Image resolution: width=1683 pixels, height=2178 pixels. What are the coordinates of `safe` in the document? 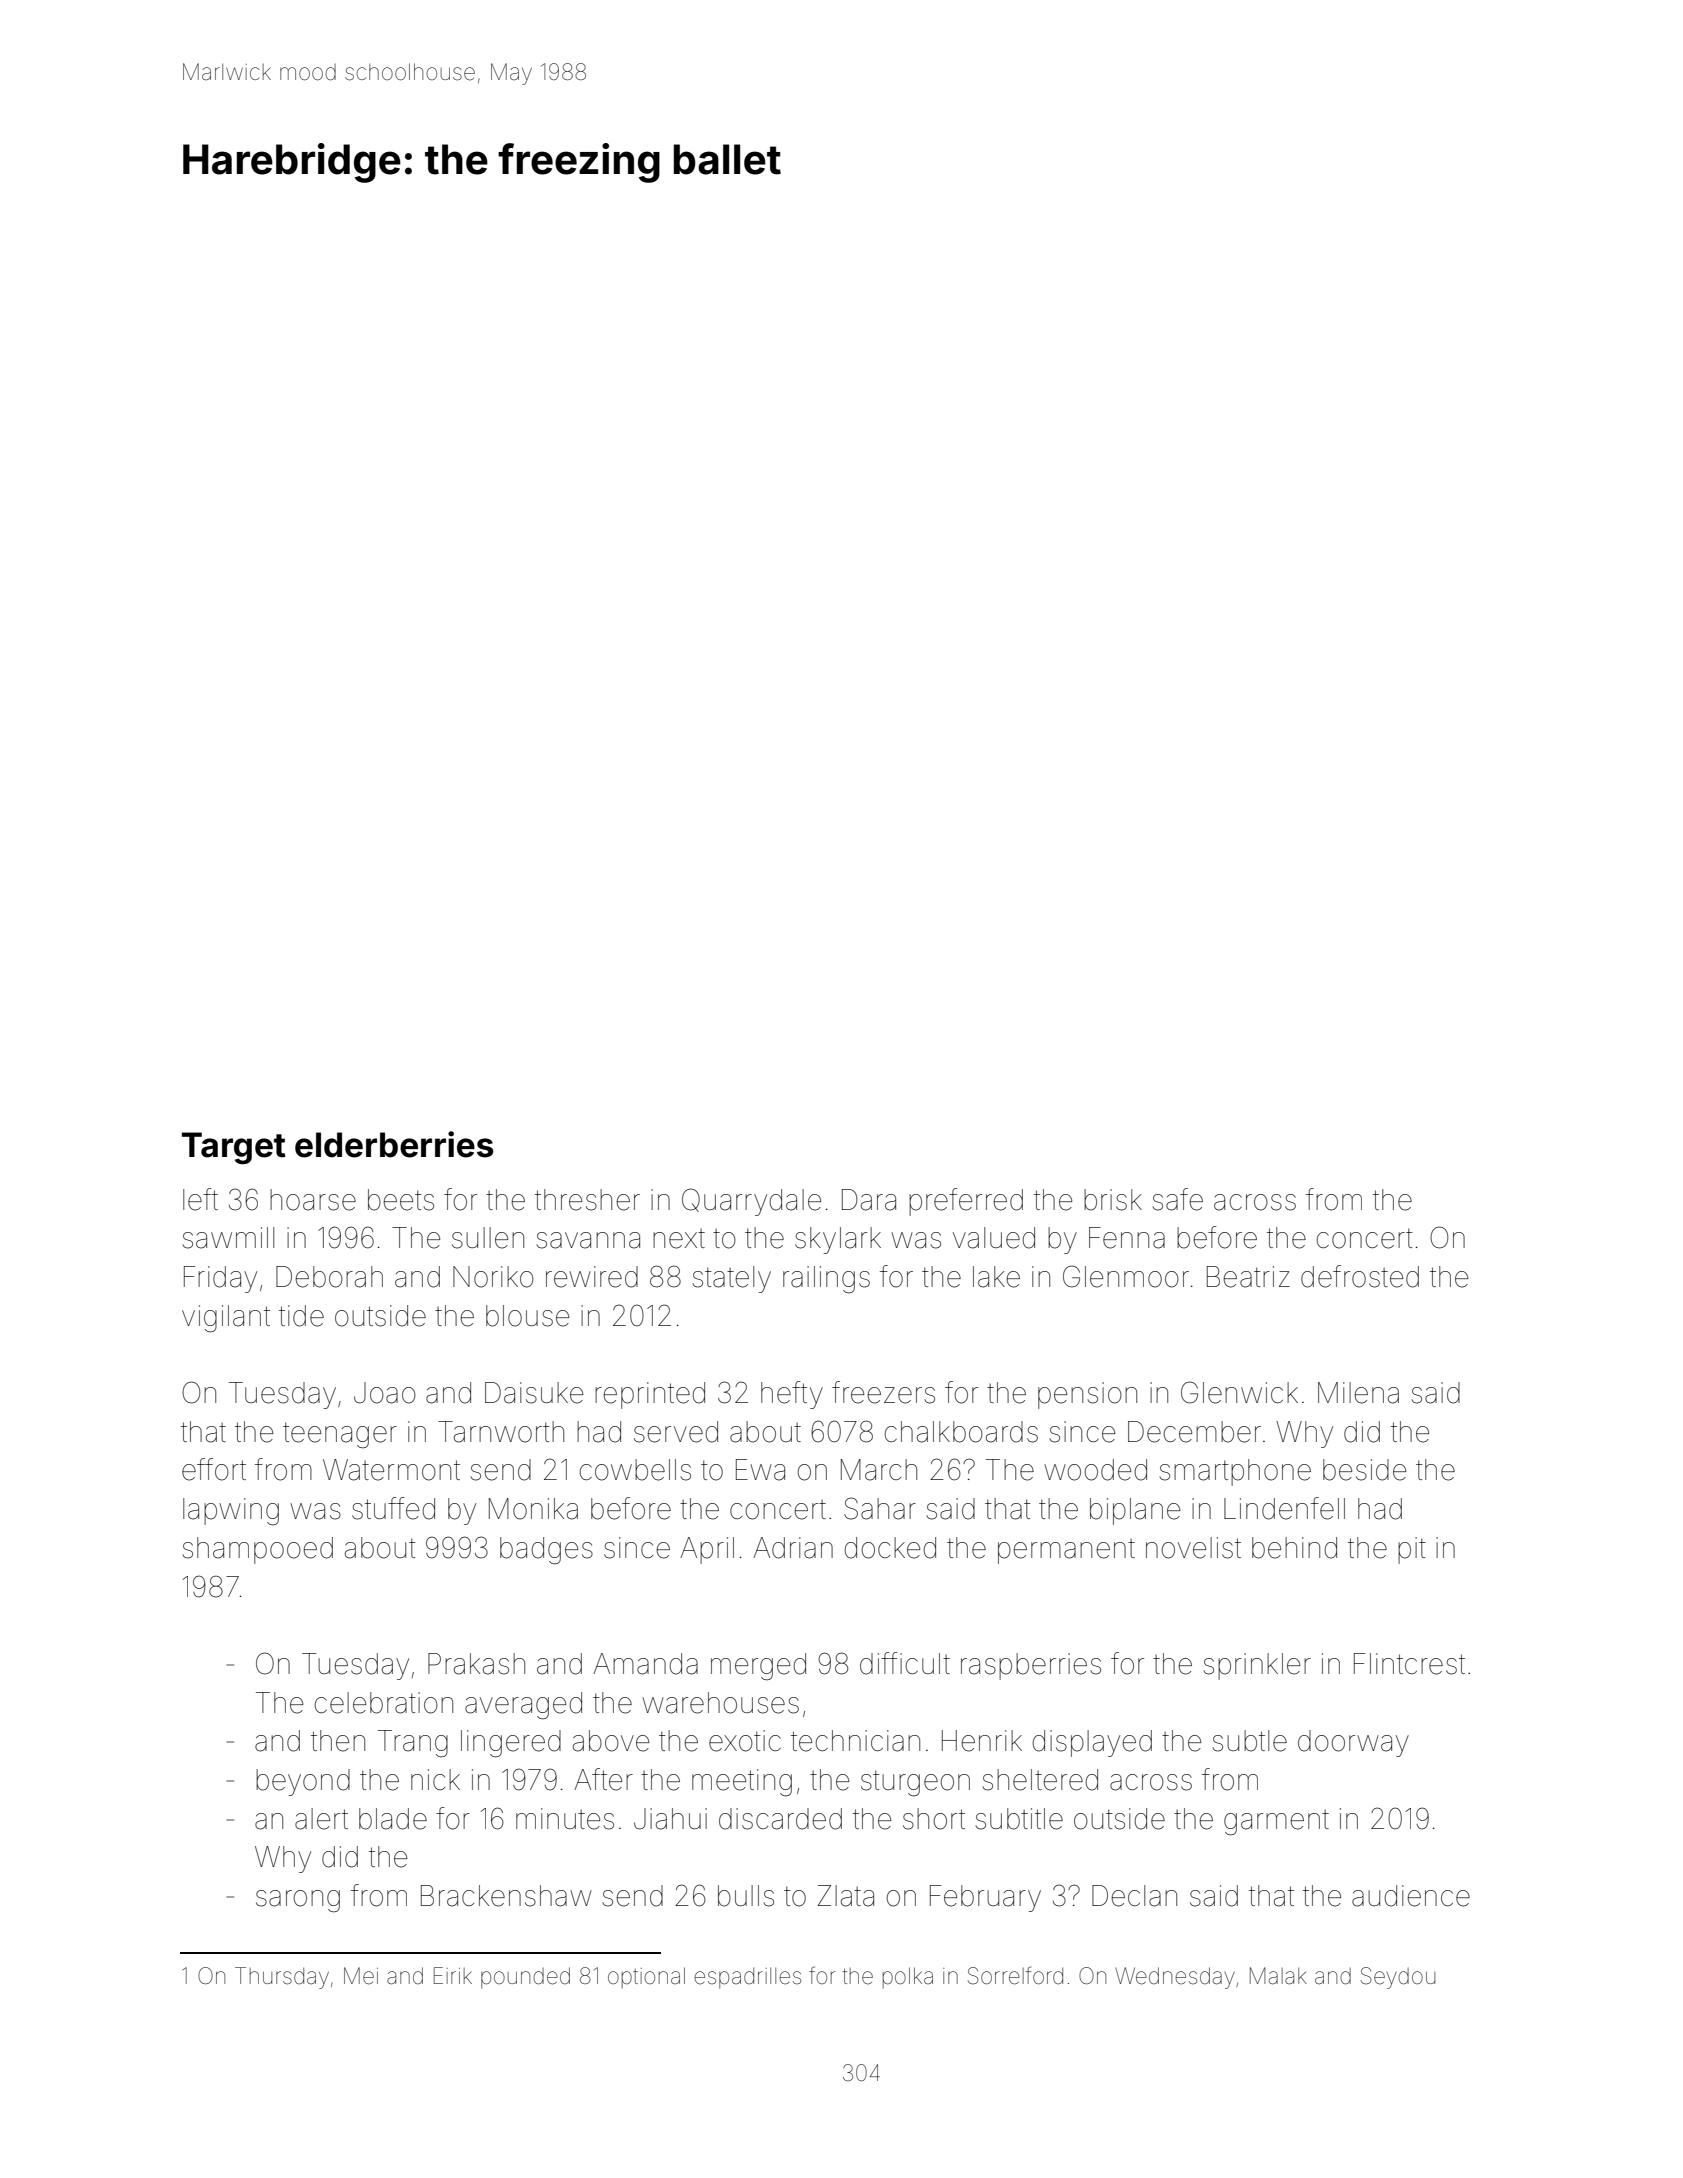 It's located at (1177, 1199).
